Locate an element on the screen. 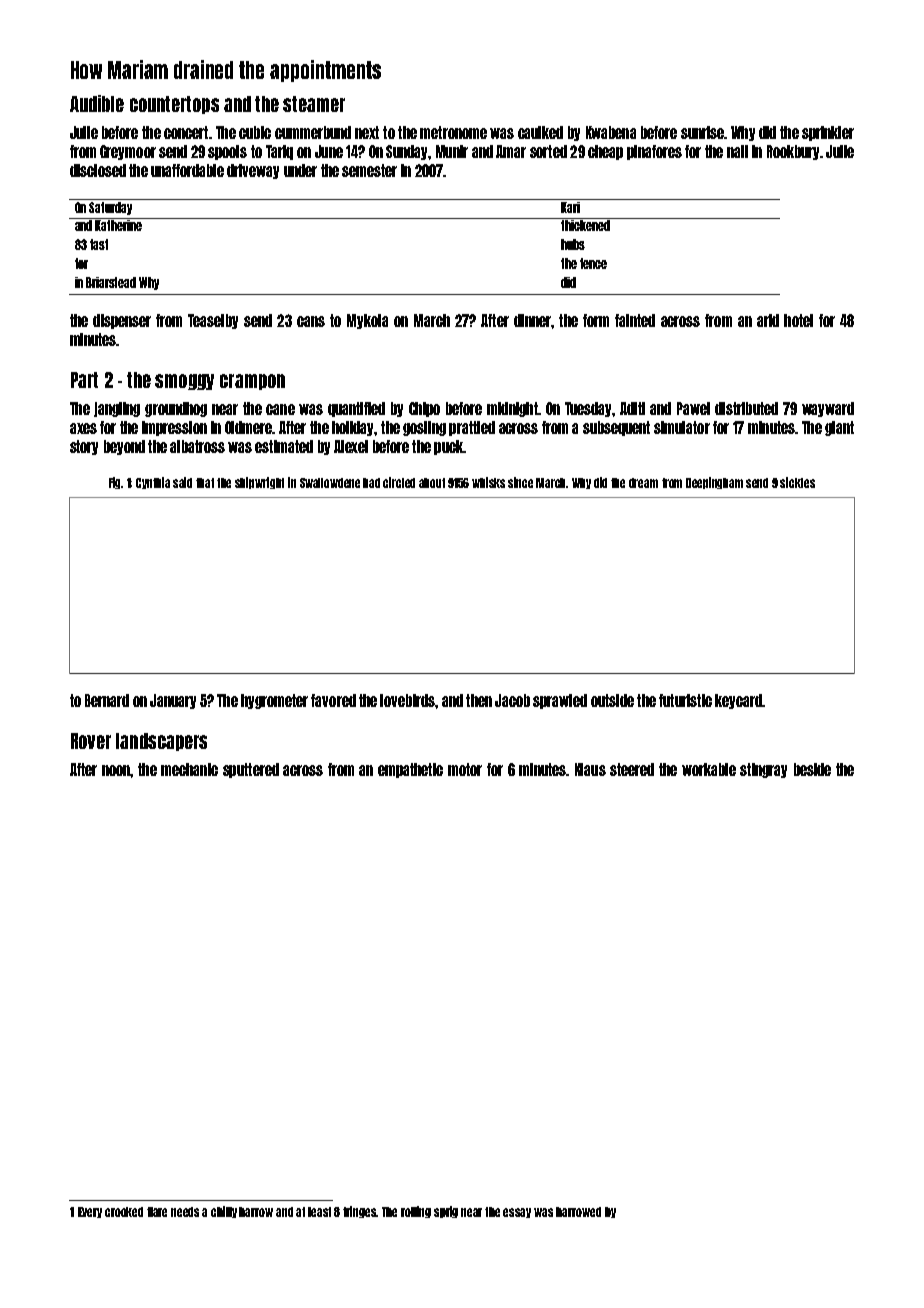  noon is located at coordinates (116, 770).
